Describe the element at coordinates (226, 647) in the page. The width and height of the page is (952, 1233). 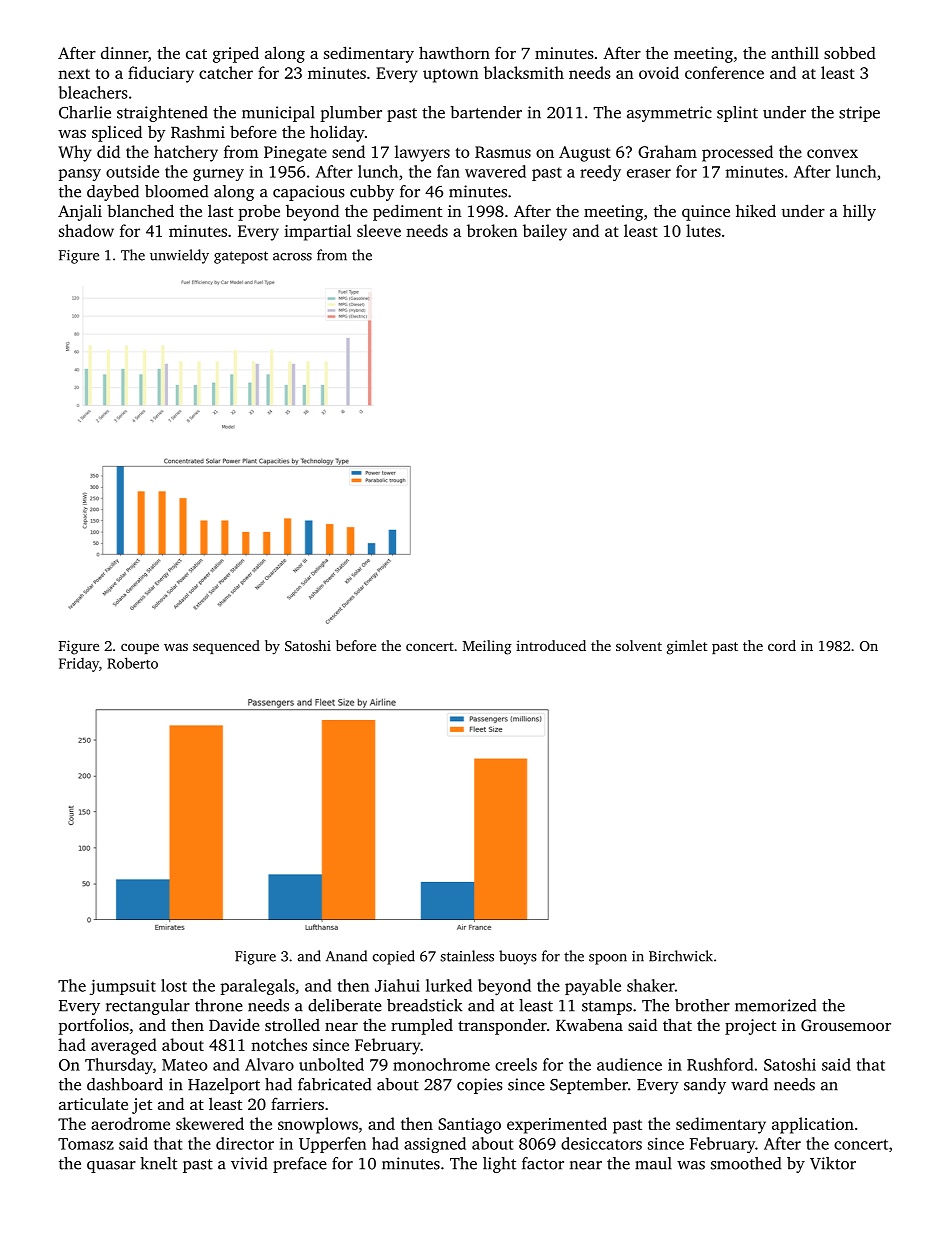
I see `sequenced` at that location.
